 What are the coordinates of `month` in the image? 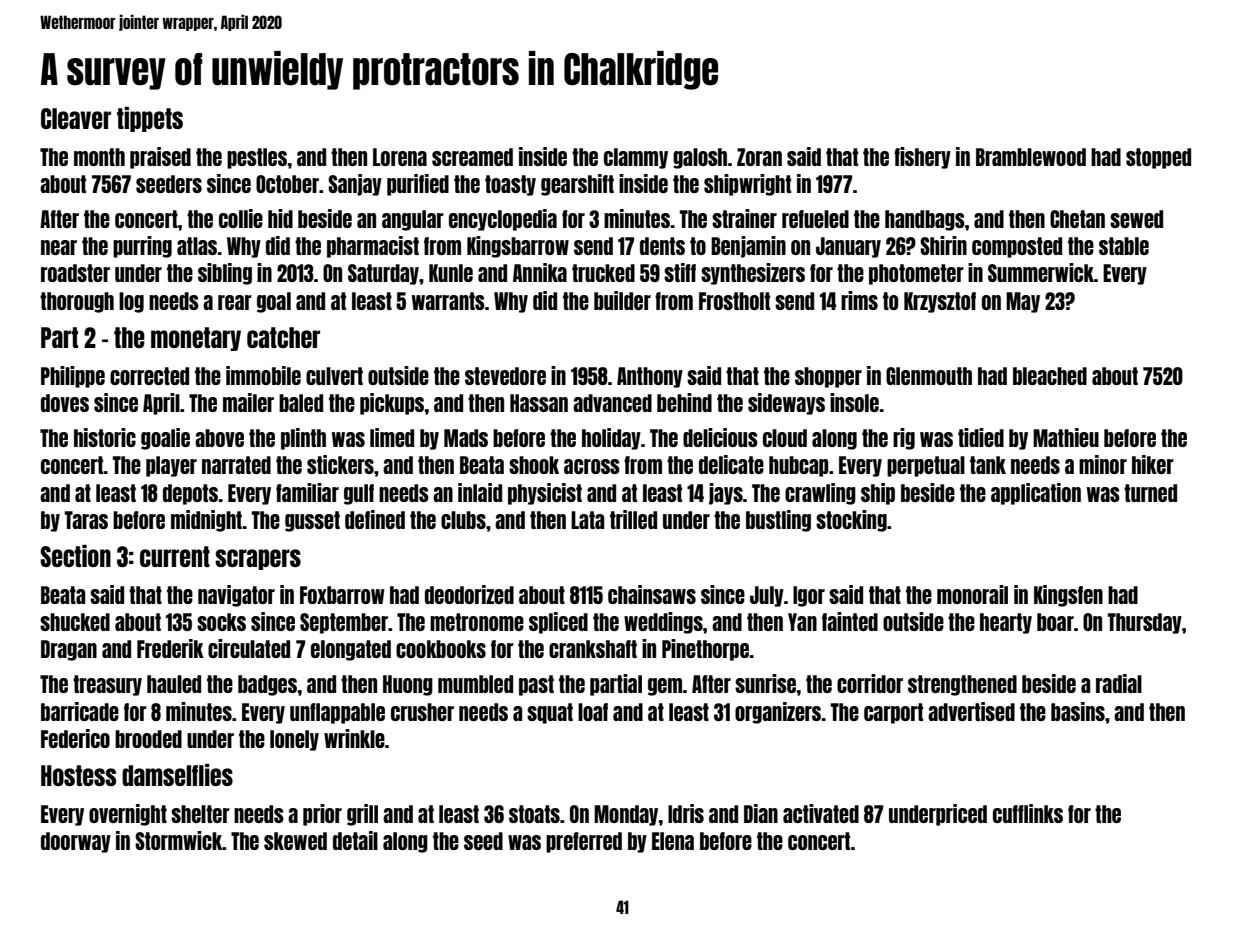 It's located at (99, 157).
